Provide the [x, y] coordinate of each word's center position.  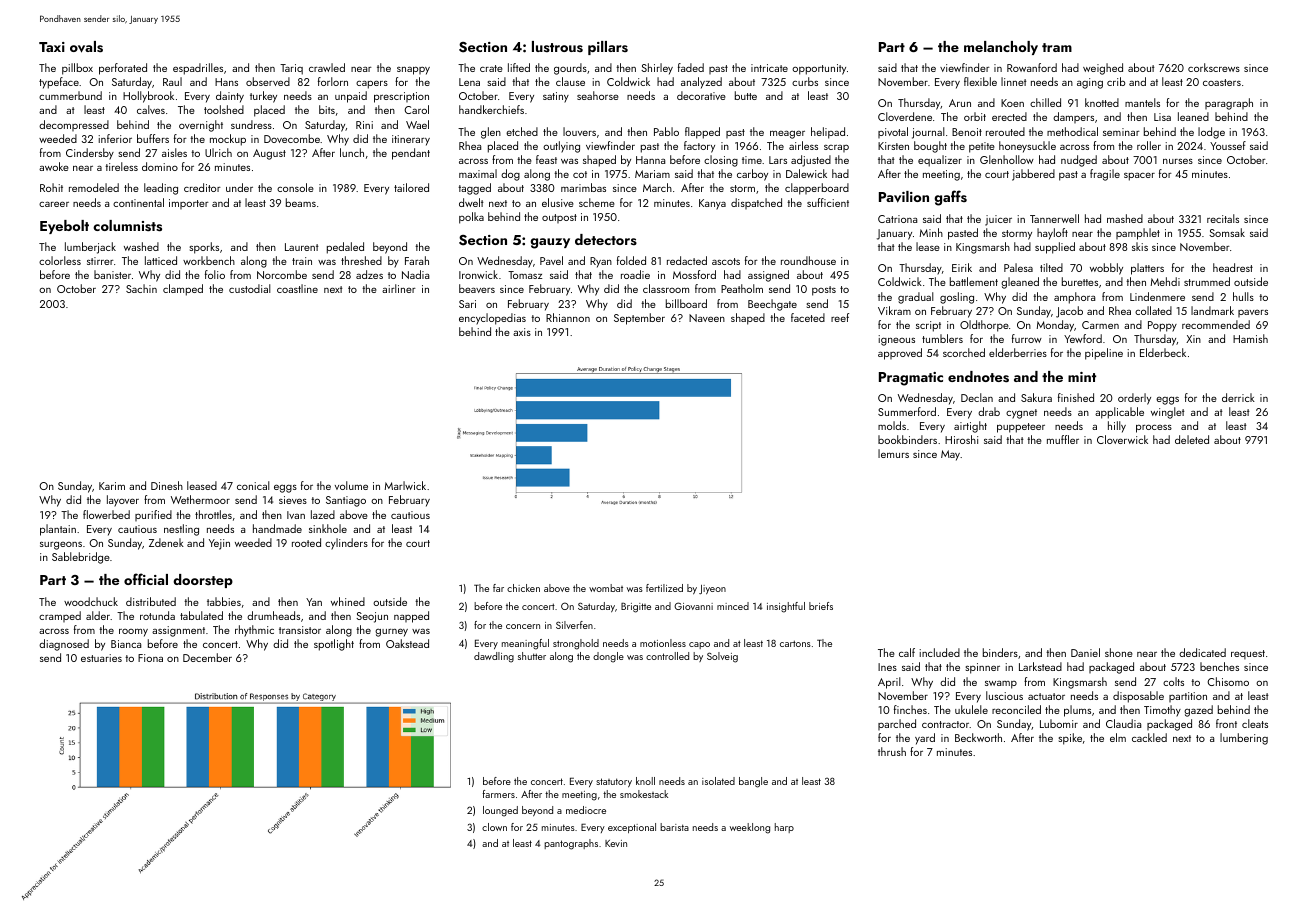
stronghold [576, 644]
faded [691, 67]
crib [1116, 81]
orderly [1134, 399]
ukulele [971, 709]
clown [494, 827]
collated [1153, 310]
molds [892, 425]
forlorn [333, 81]
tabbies [224, 601]
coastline [297, 288]
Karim [112, 486]
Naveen [707, 318]
